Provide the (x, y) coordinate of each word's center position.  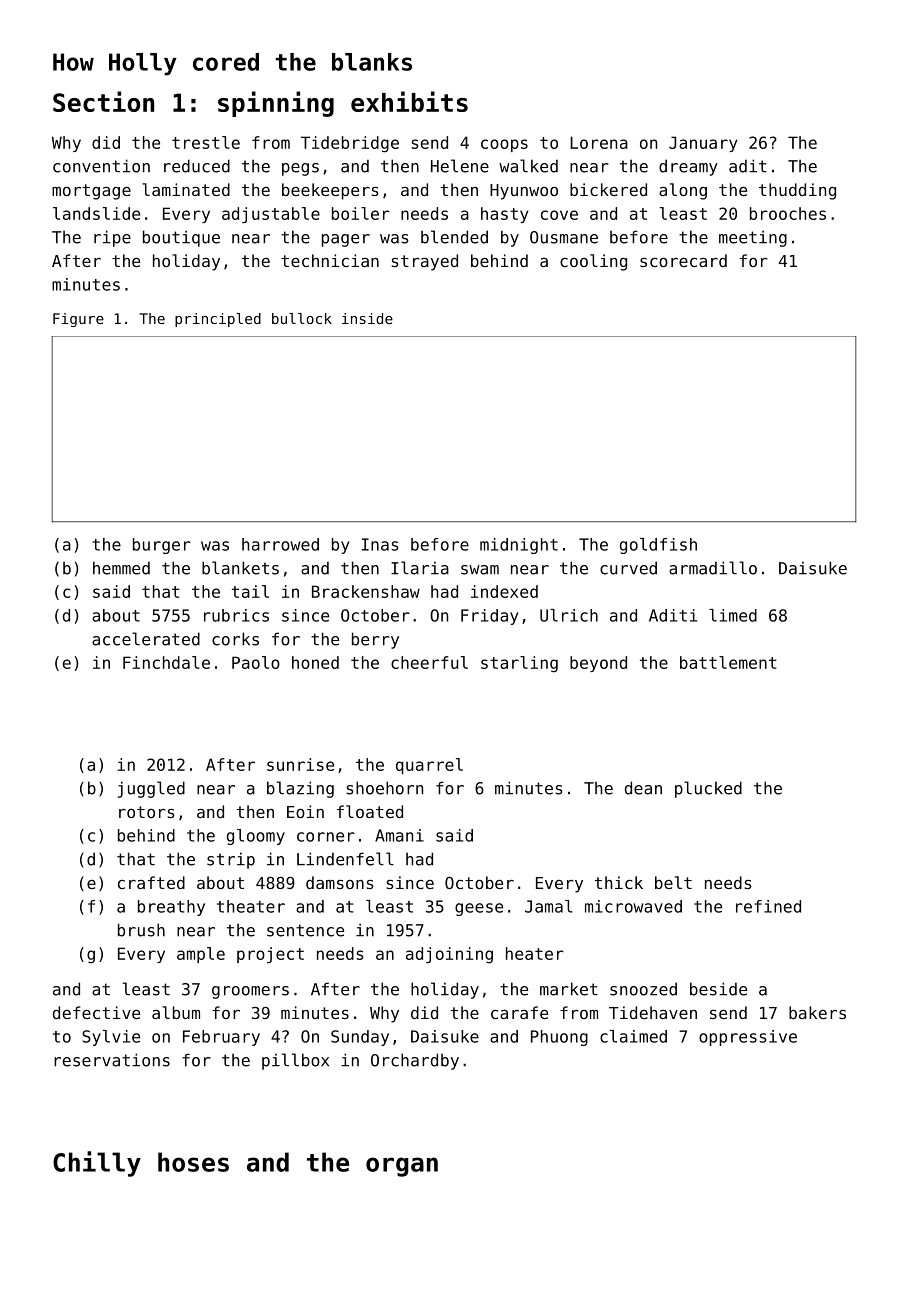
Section (103, 101)
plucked (708, 789)
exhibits (409, 101)
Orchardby (415, 1061)
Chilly (97, 1164)
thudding (797, 191)
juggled (151, 789)
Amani (399, 835)
